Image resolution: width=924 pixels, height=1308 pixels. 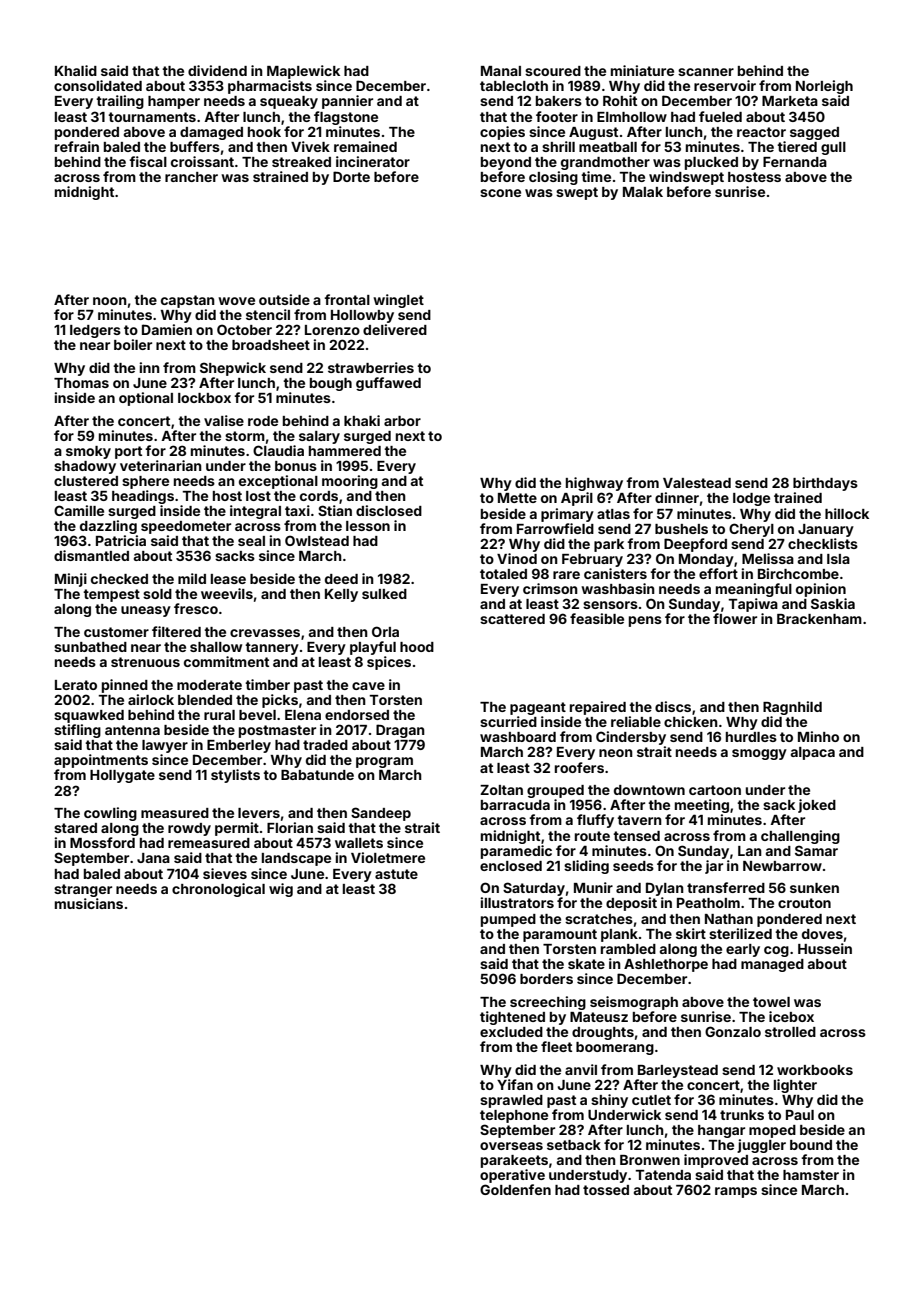 What do you see at coordinates (550, 588) in the image?
I see `crimson` at bounding box center [550, 588].
